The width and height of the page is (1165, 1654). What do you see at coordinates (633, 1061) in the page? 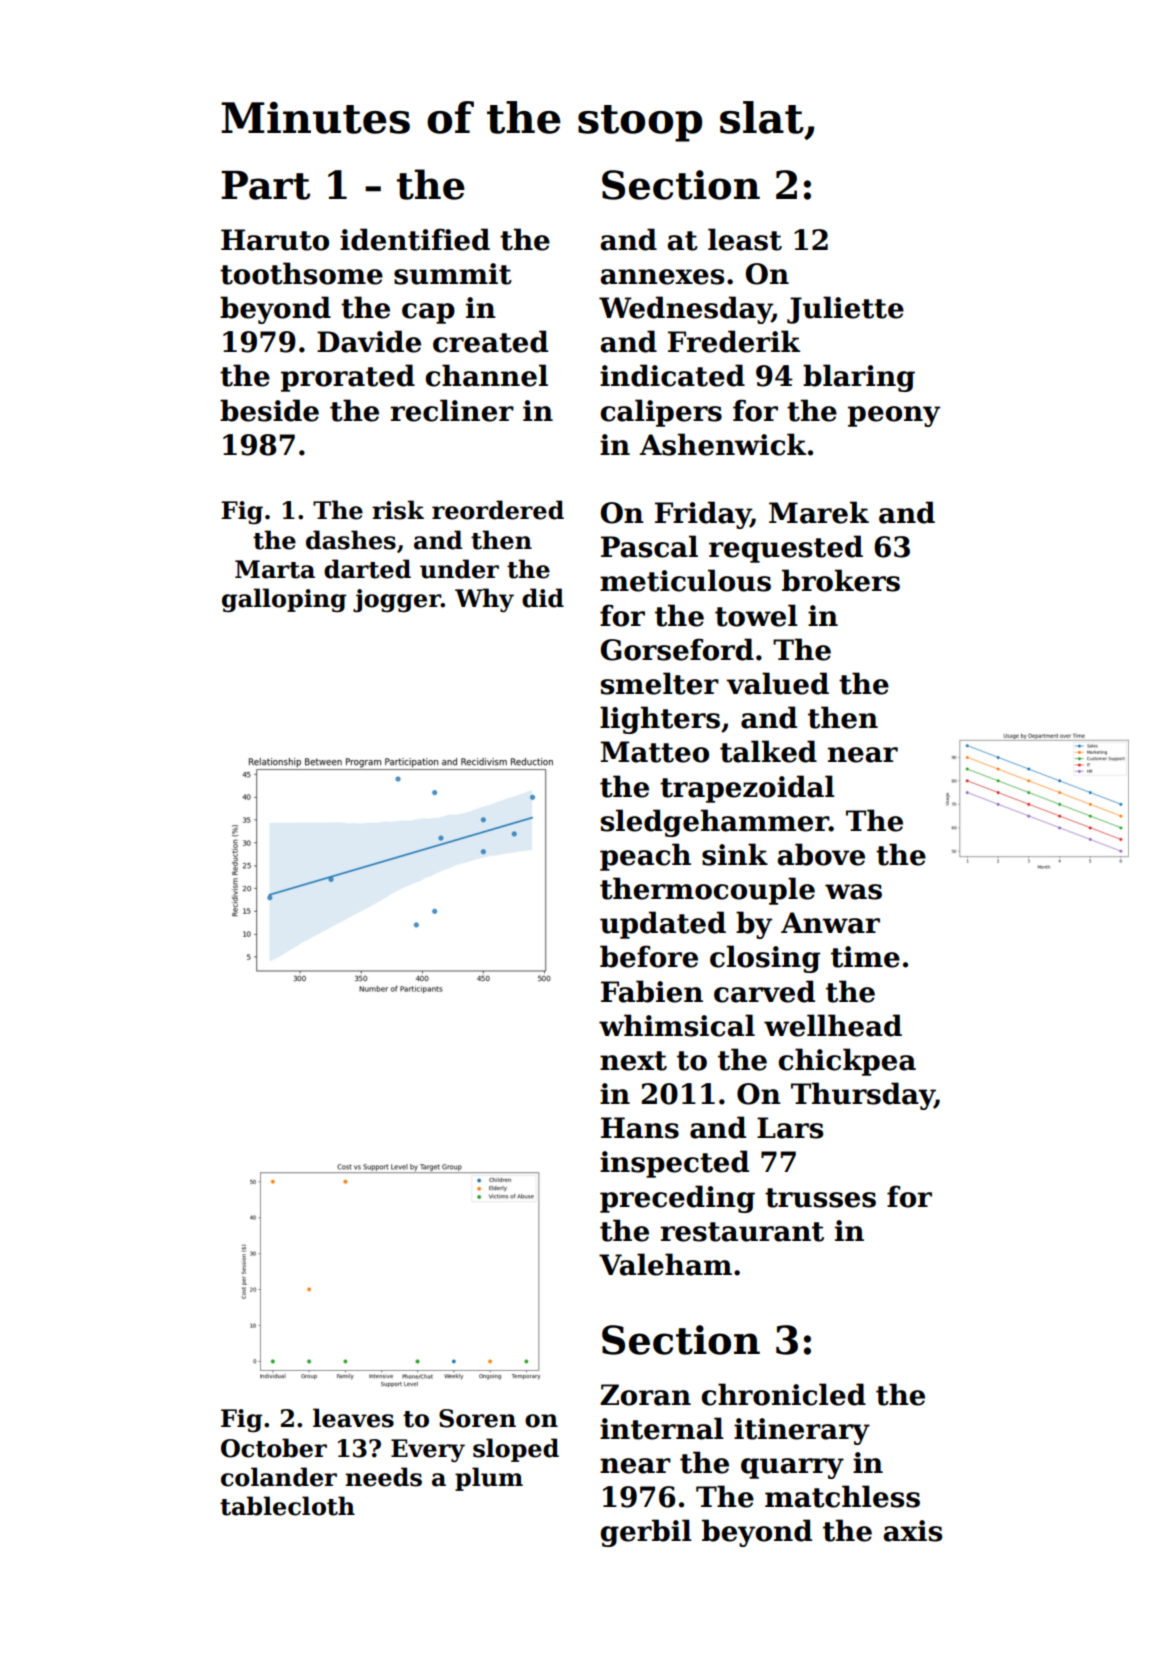
I see `next` at bounding box center [633, 1061].
